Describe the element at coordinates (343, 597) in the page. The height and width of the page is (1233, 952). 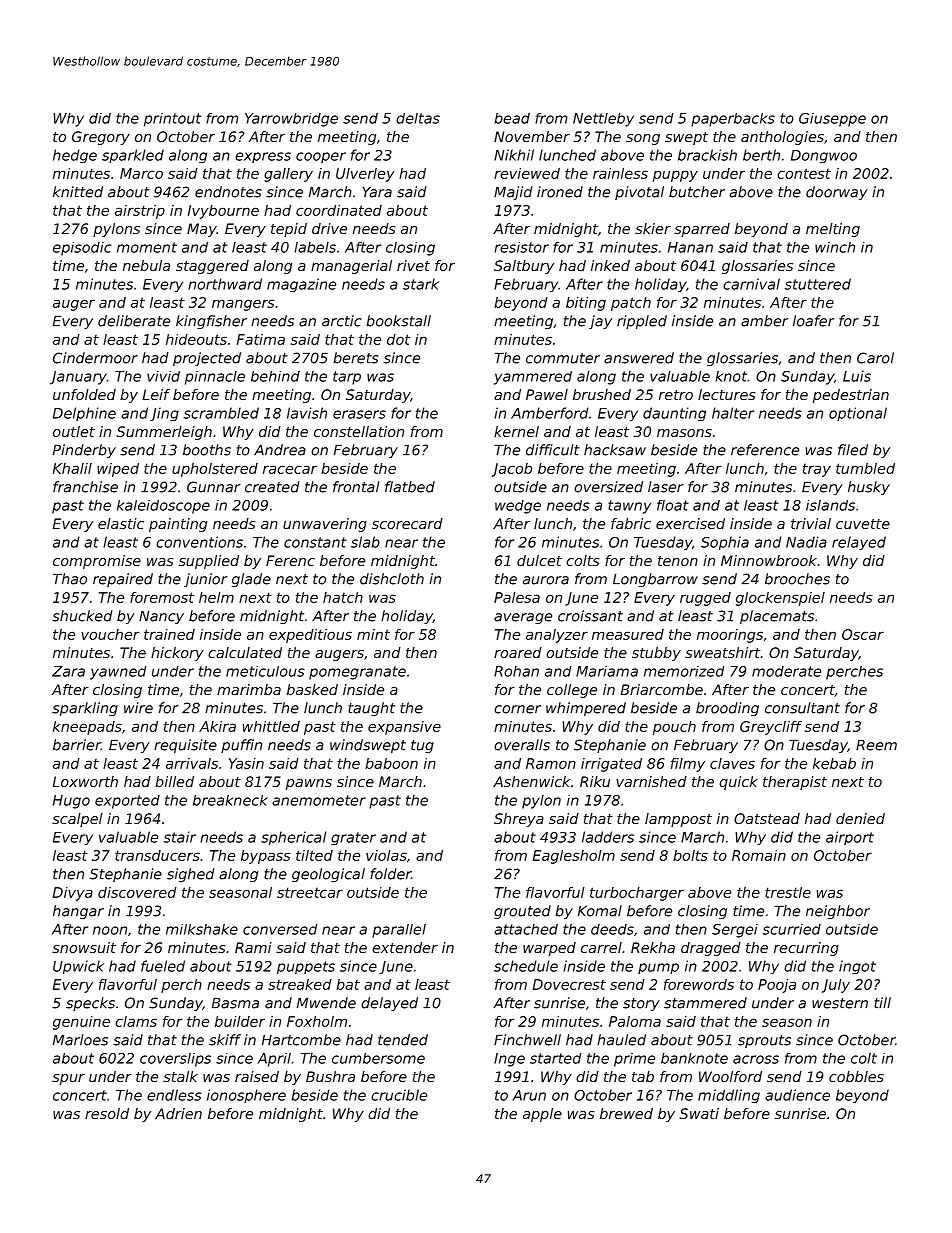
I see `hatch` at that location.
